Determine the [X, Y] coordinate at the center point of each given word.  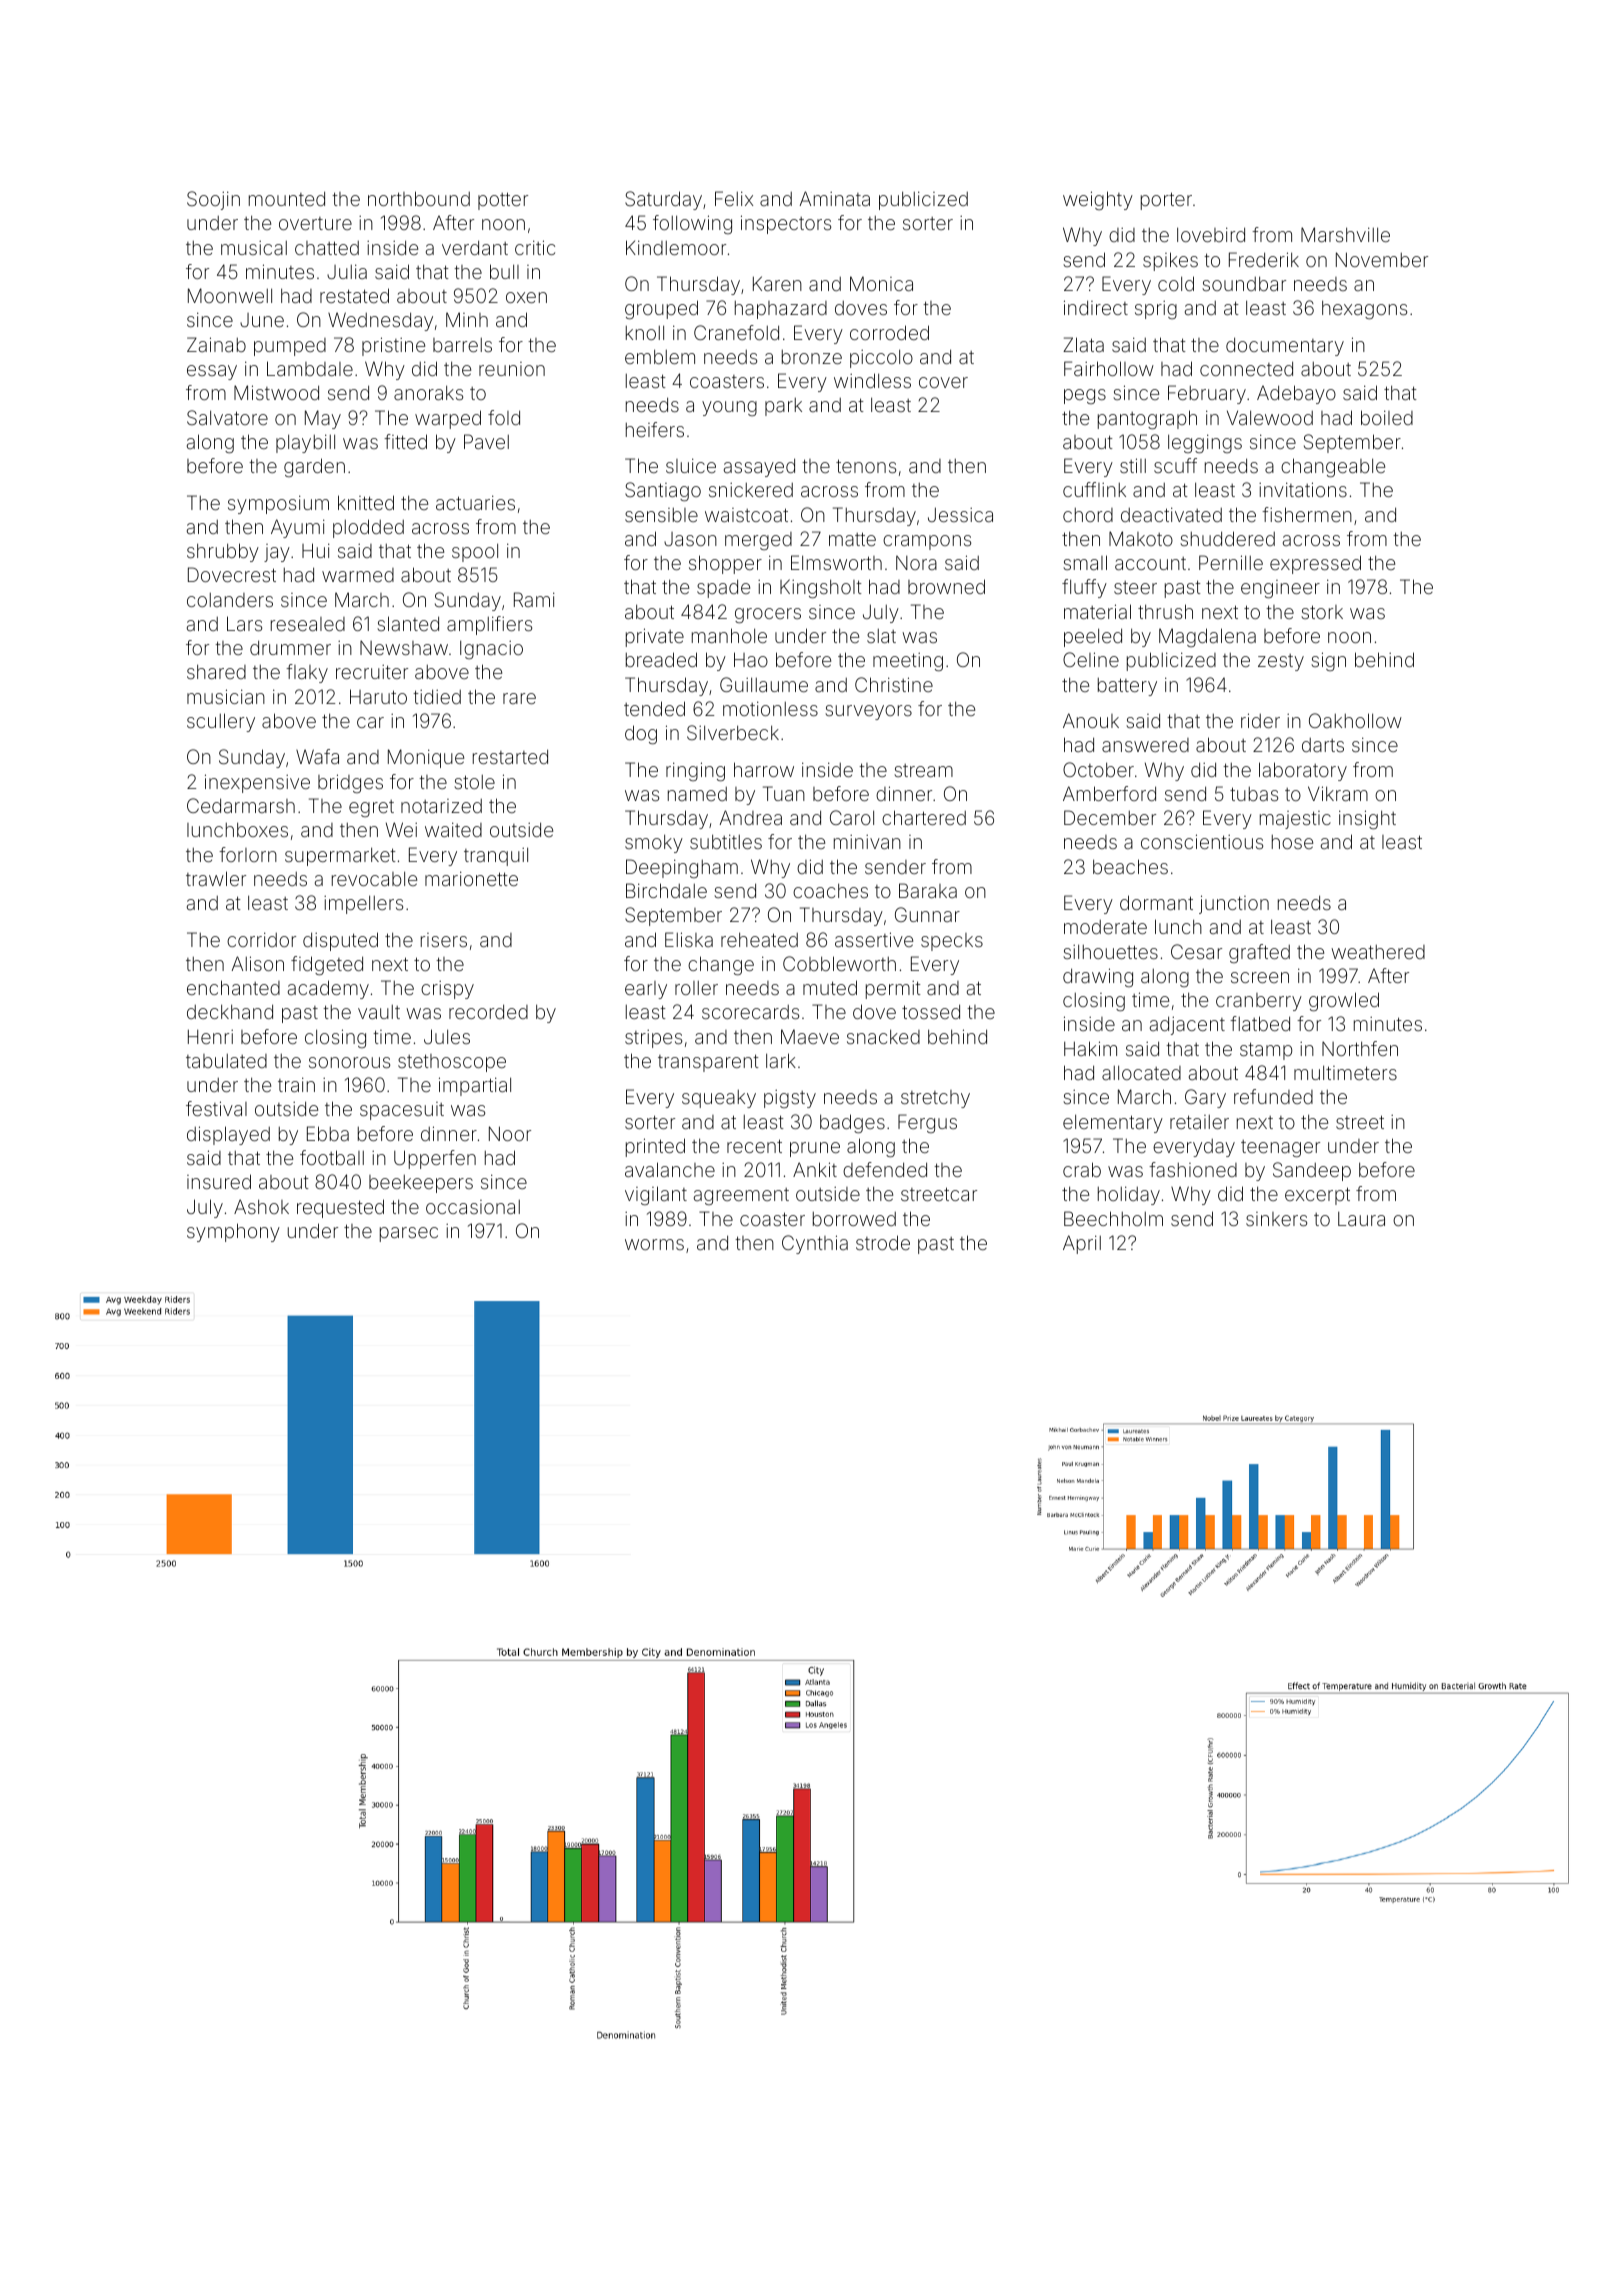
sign [1328, 661]
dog [641, 734]
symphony [233, 1232]
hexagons [1364, 309]
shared [216, 671]
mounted [287, 198]
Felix [734, 198]
